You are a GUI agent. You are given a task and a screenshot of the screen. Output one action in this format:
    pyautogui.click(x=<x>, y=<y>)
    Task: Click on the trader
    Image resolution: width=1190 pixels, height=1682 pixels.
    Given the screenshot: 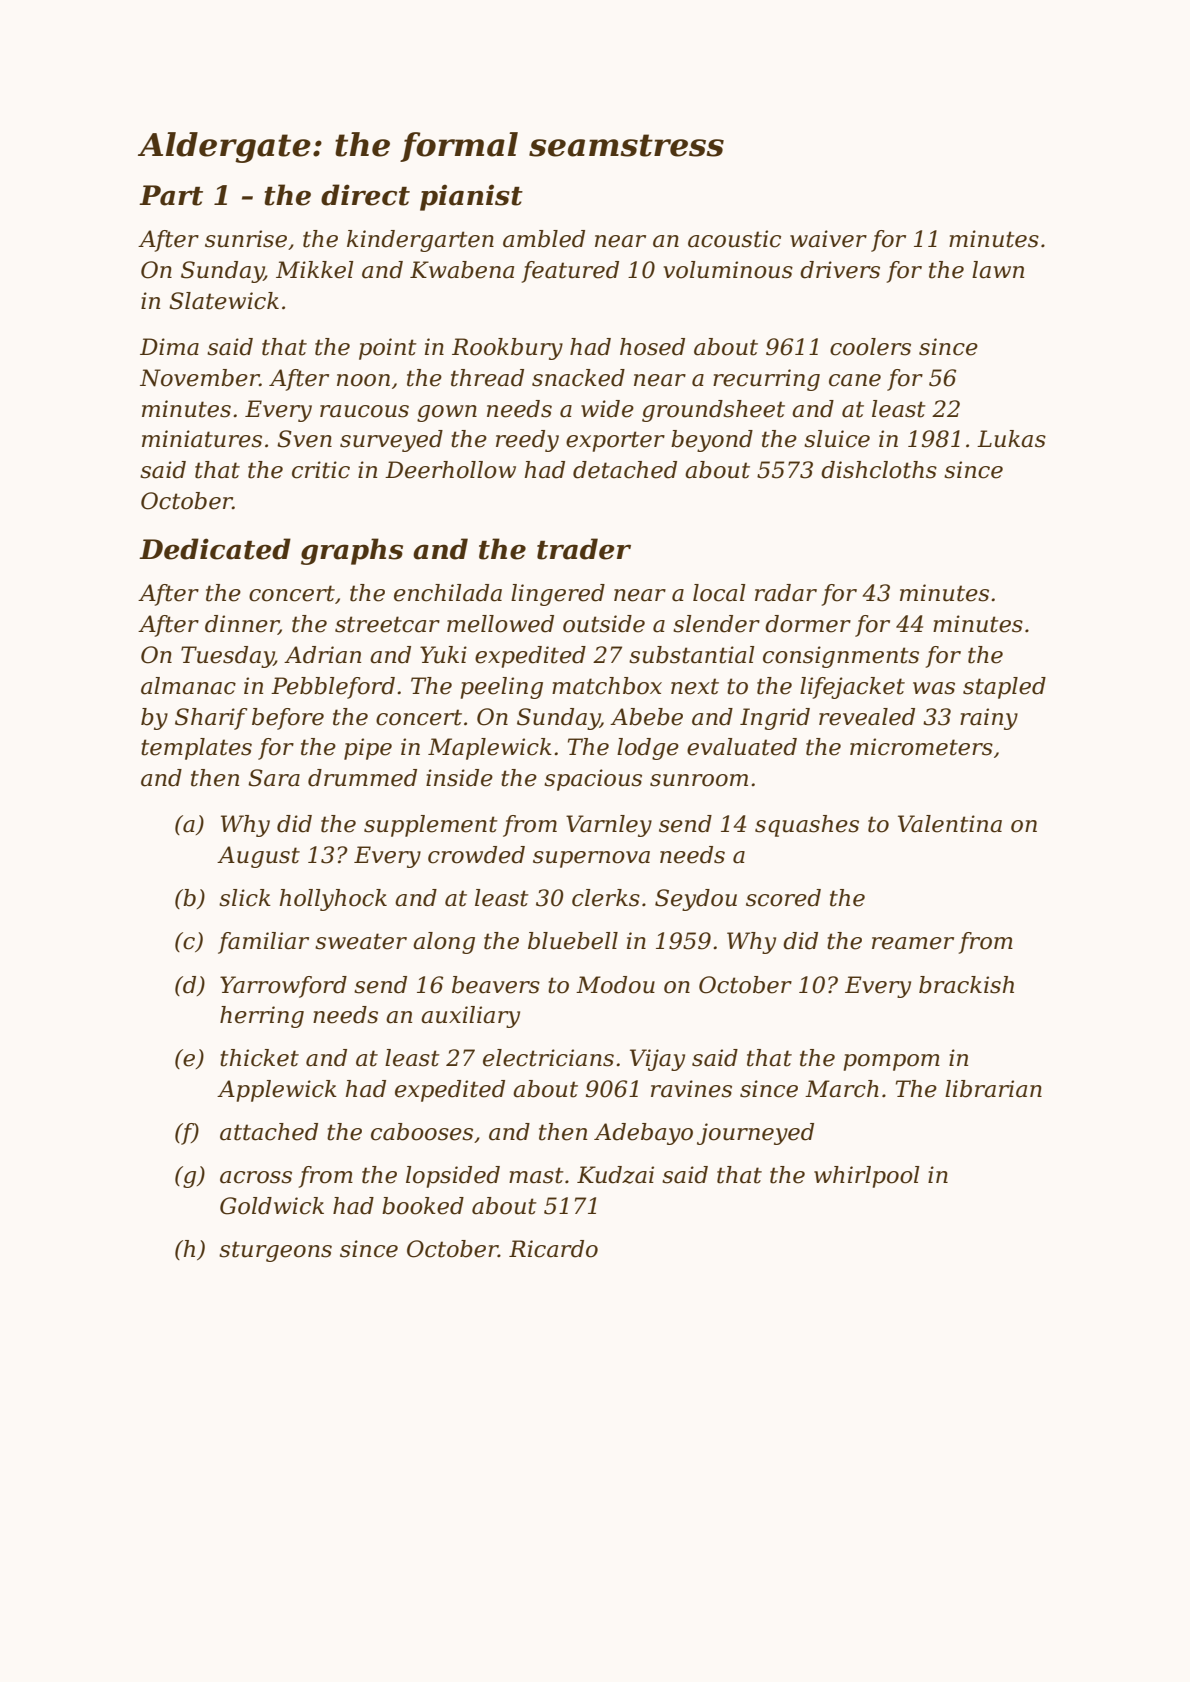 What is the action you would take?
    pyautogui.click(x=584, y=549)
